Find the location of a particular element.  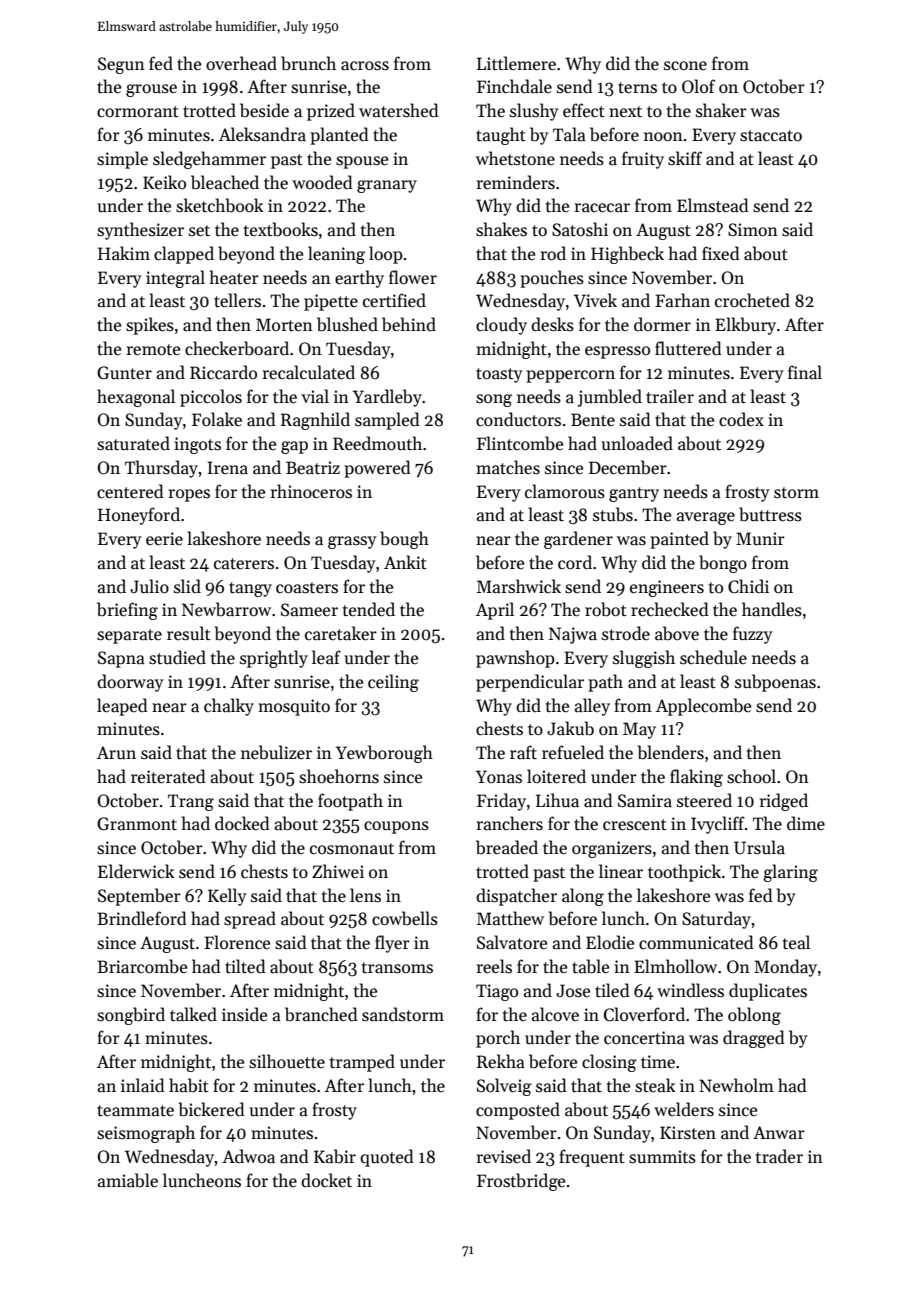

December is located at coordinates (628, 467).
